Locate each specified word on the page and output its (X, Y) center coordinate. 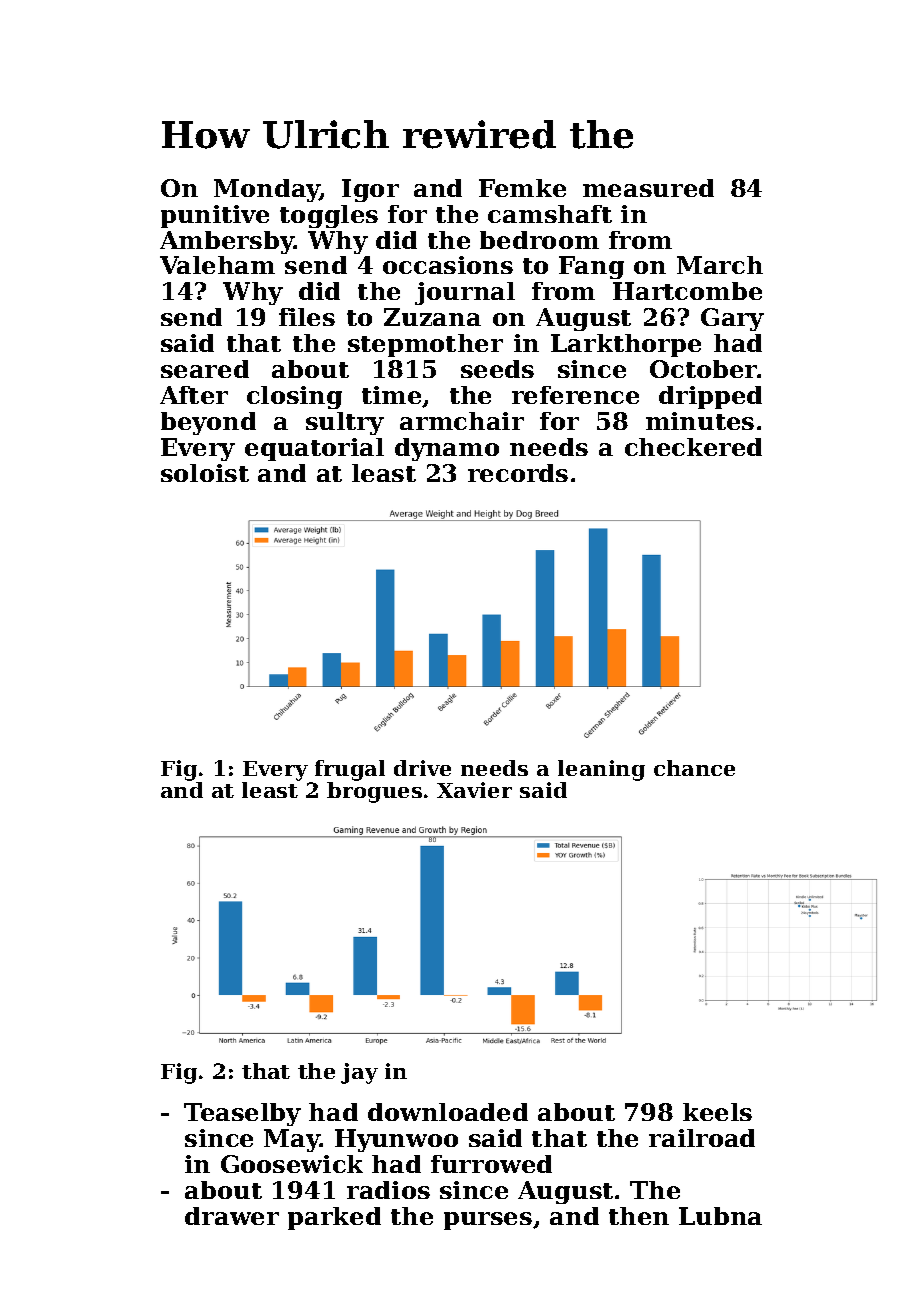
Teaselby (242, 1114)
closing (294, 397)
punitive (215, 216)
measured (648, 188)
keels (717, 1112)
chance (694, 768)
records (518, 473)
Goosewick (292, 1164)
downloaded (448, 1112)
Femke (522, 188)
